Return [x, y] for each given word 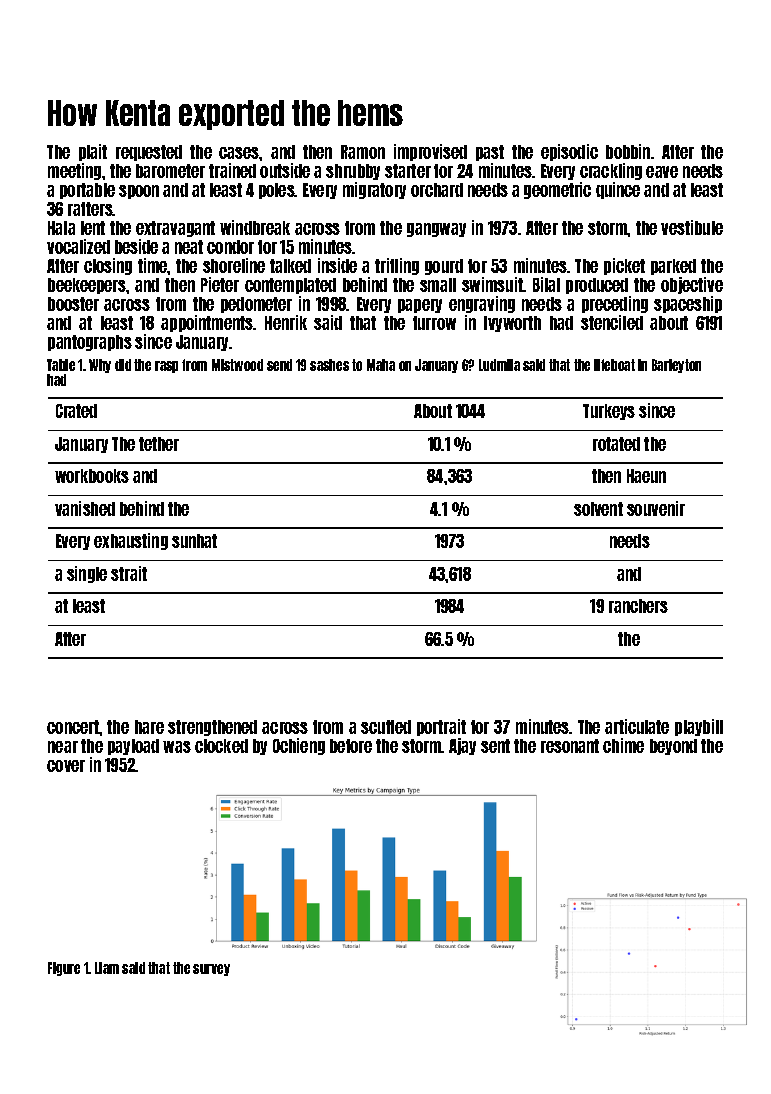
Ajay [462, 746]
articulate [637, 726]
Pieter [220, 284]
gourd [444, 267]
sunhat [194, 541]
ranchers [638, 606]
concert [73, 727]
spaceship [688, 304]
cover [66, 766]
